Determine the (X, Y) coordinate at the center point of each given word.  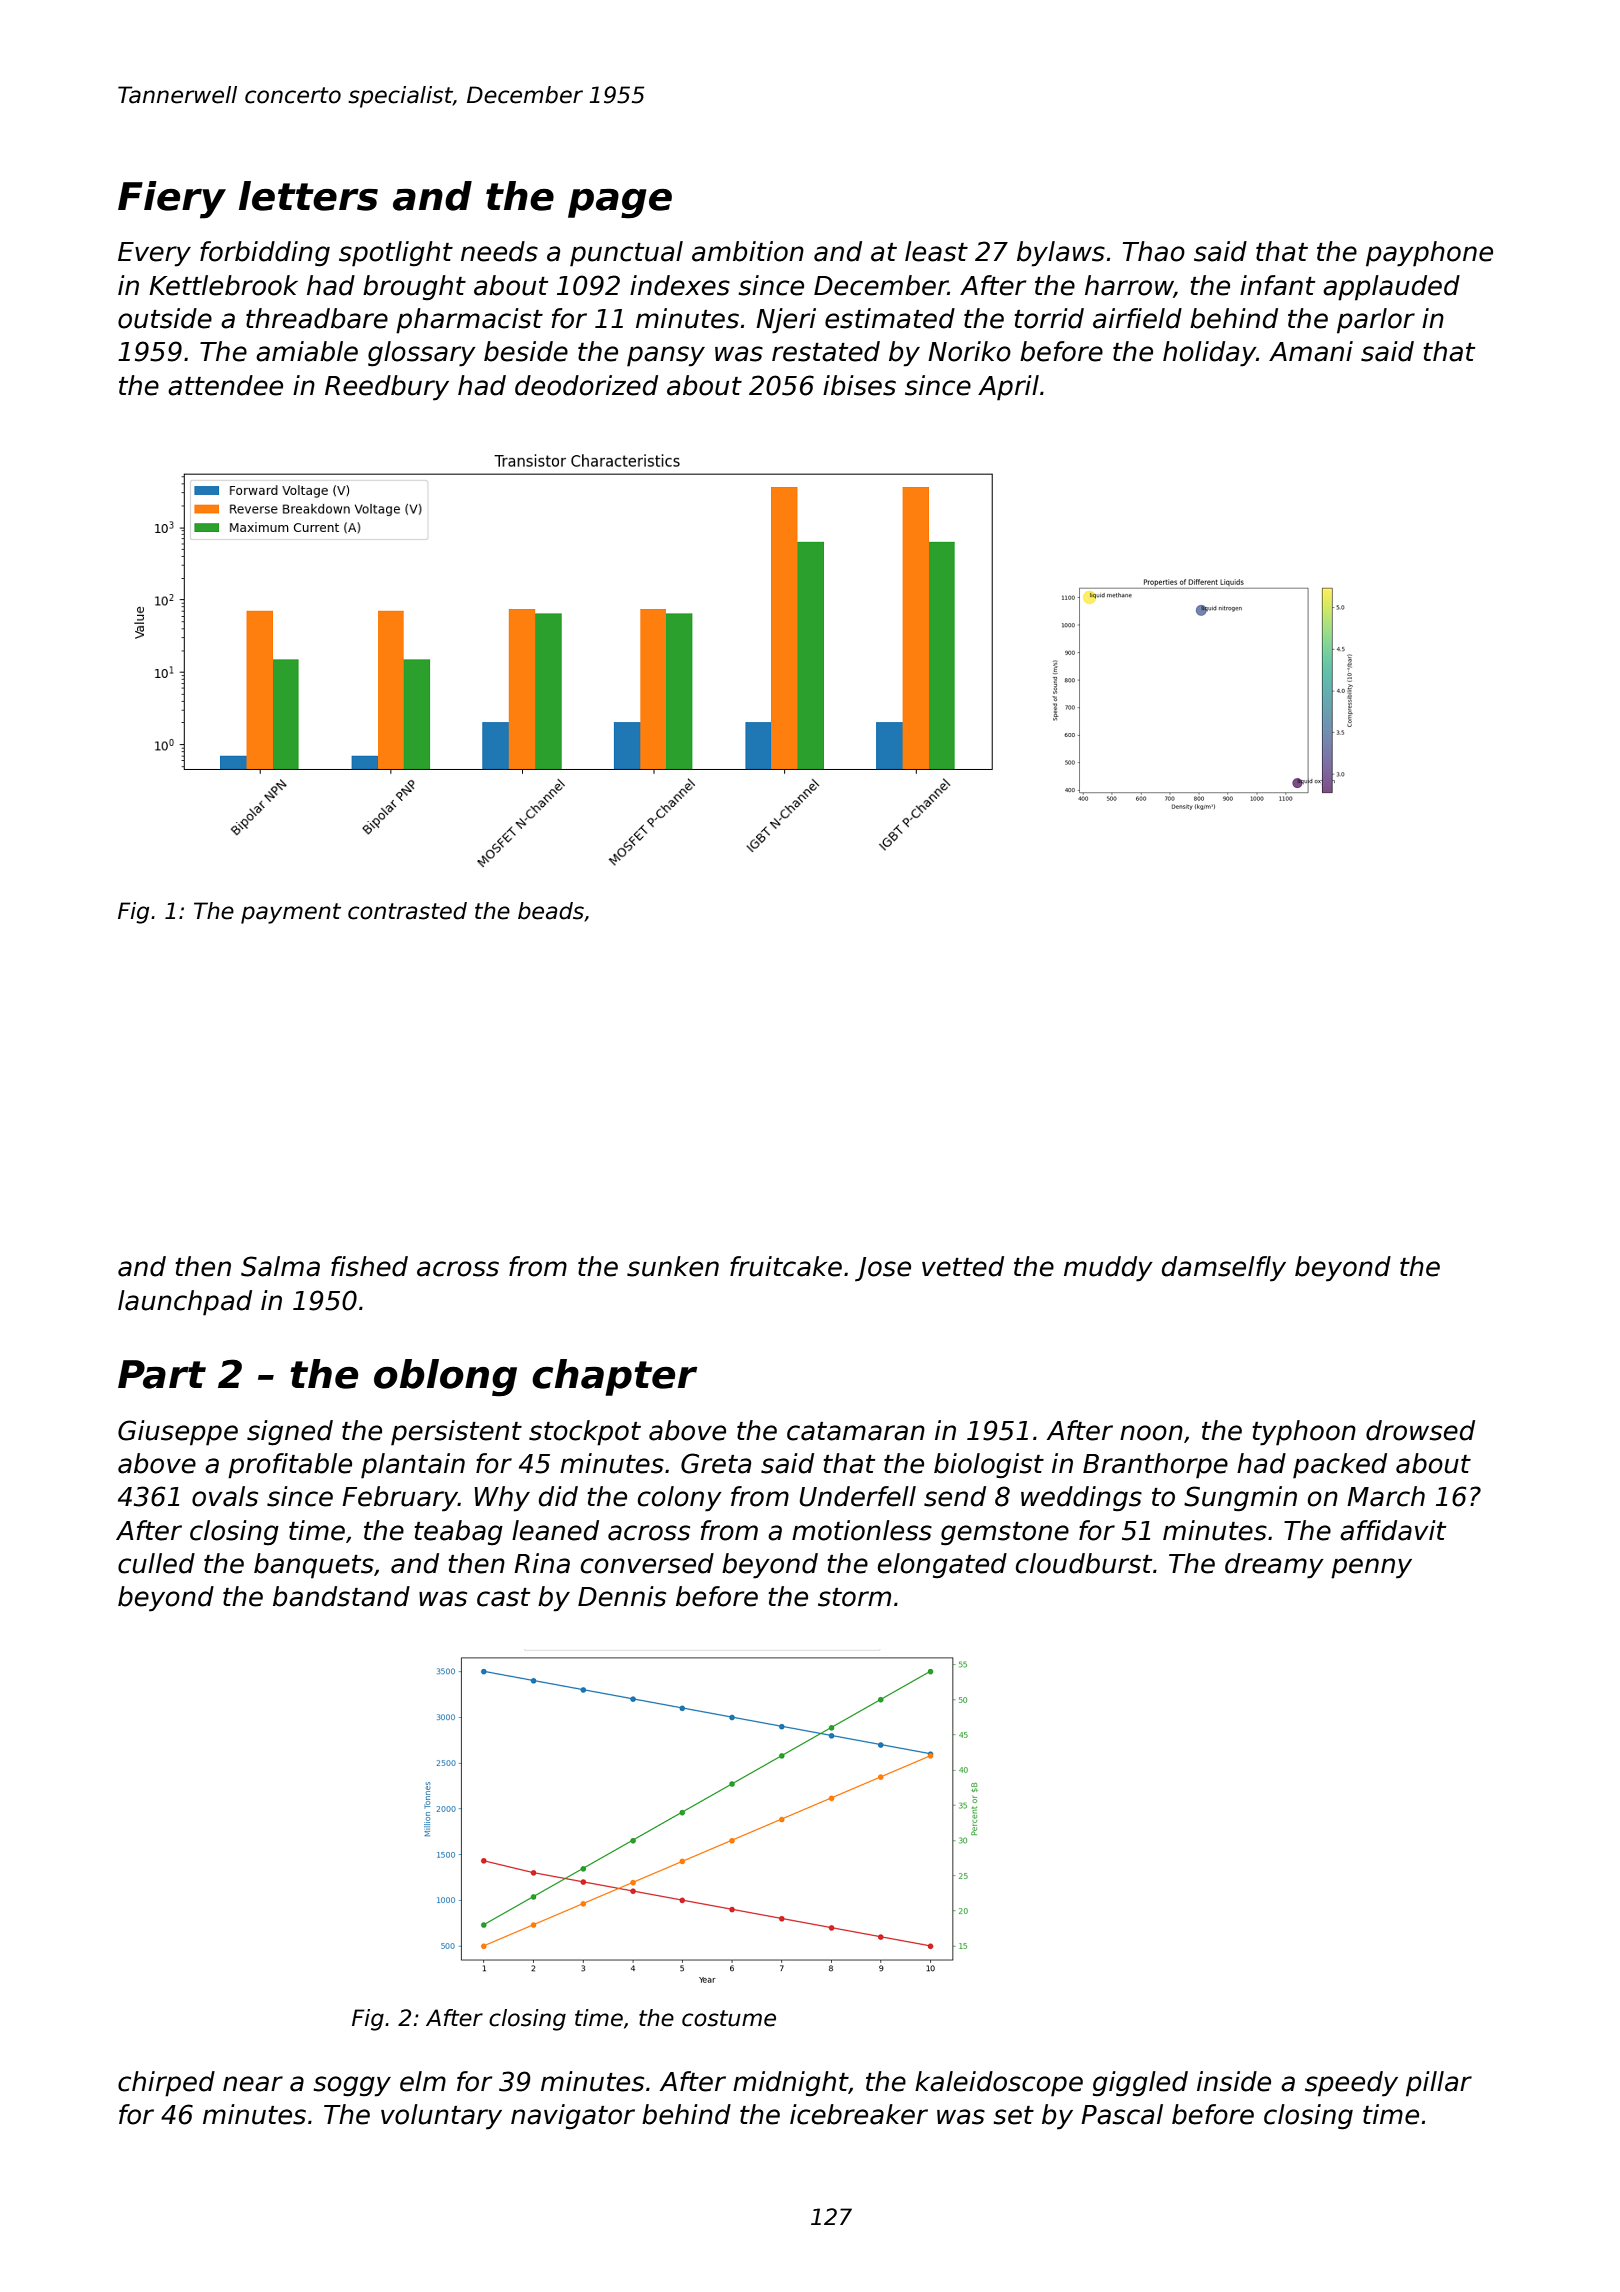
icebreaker (859, 2114)
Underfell (858, 1496)
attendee (225, 385)
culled (156, 1563)
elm (423, 2081)
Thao (1154, 251)
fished (369, 1266)
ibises (859, 385)
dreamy (1274, 1566)
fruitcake (786, 1266)
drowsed (1420, 1430)
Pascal (1122, 2114)
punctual (626, 254)
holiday (1209, 354)
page (620, 203)
